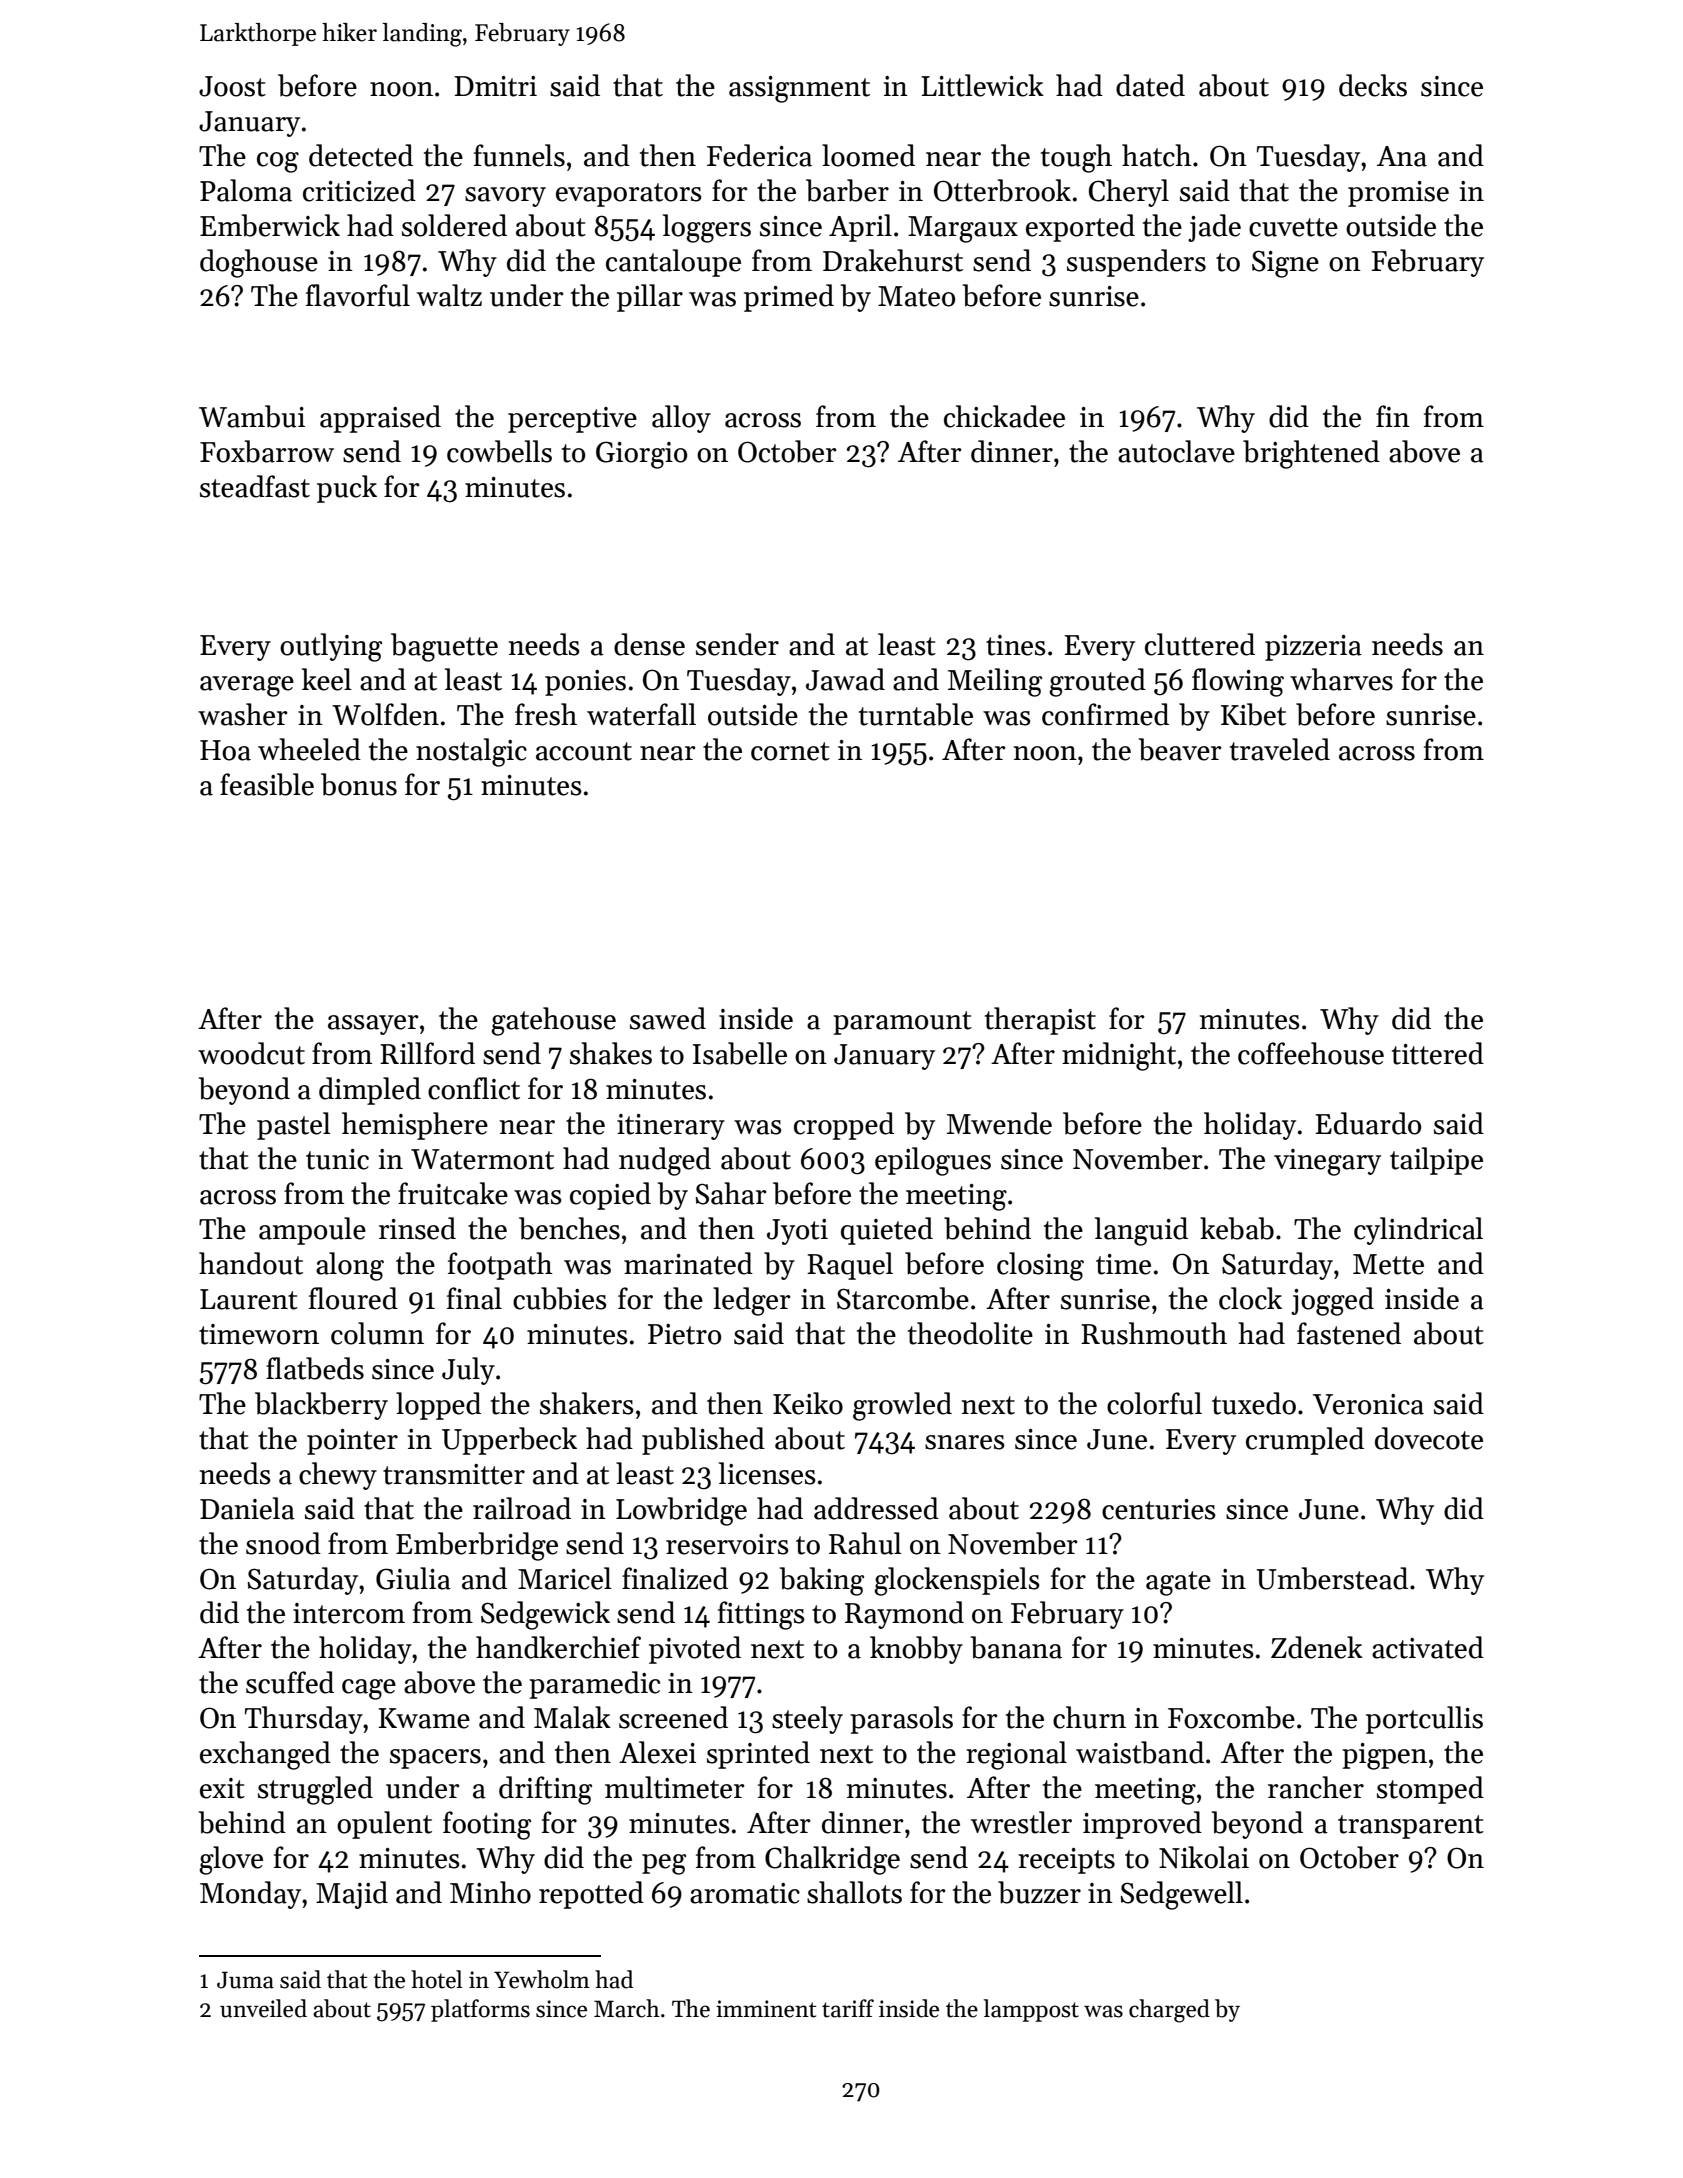  I want to click on tines, so click(1016, 645).
